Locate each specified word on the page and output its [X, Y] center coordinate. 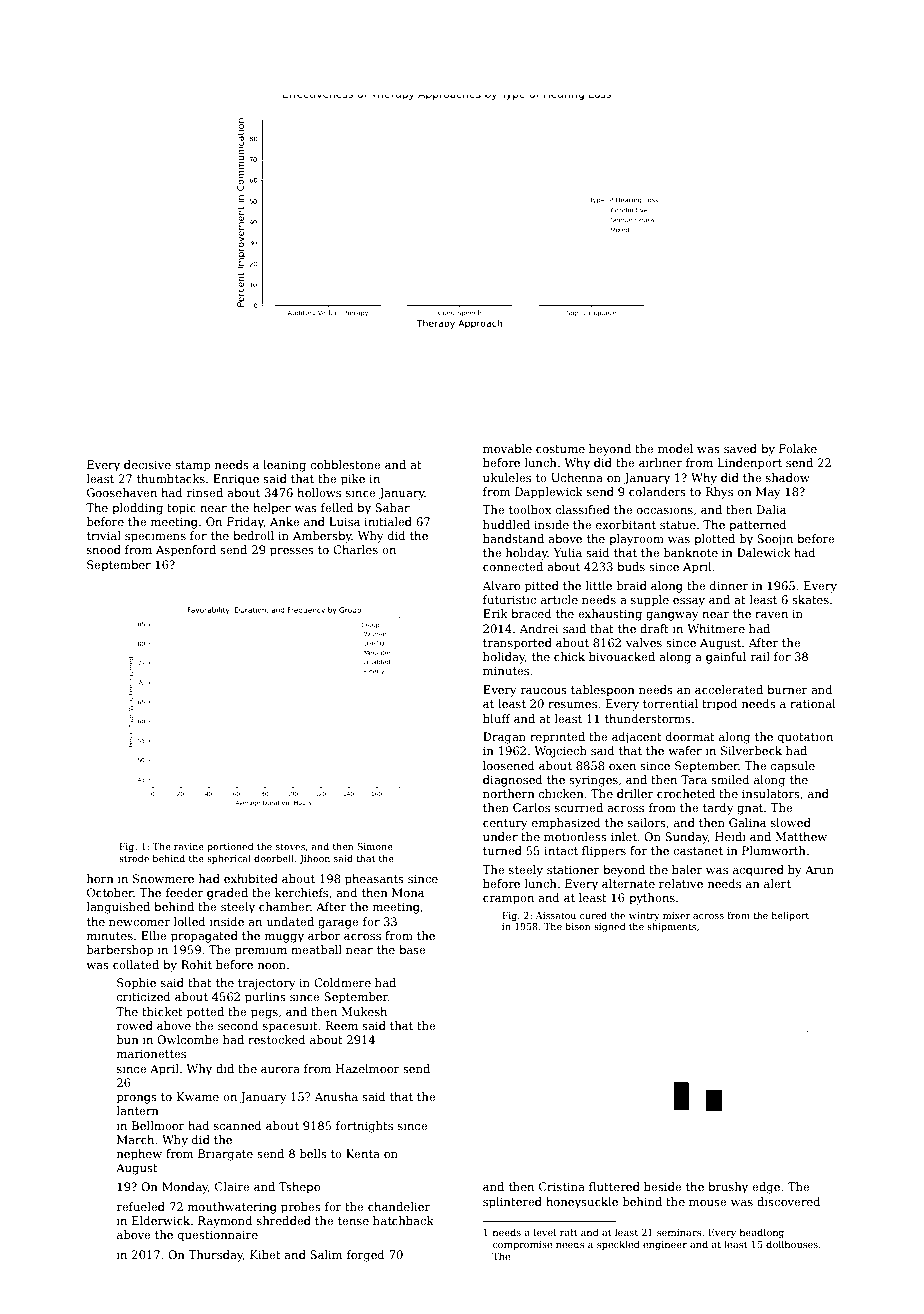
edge [766, 1188]
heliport [790, 916]
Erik [495, 613]
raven [771, 615]
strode [134, 858]
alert [777, 883]
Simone [375, 846]
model [675, 448]
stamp [192, 466]
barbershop [120, 951]
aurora [280, 1070]
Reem [342, 1025]
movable [507, 448]
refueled [141, 1206]
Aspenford [186, 551]
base [412, 949]
